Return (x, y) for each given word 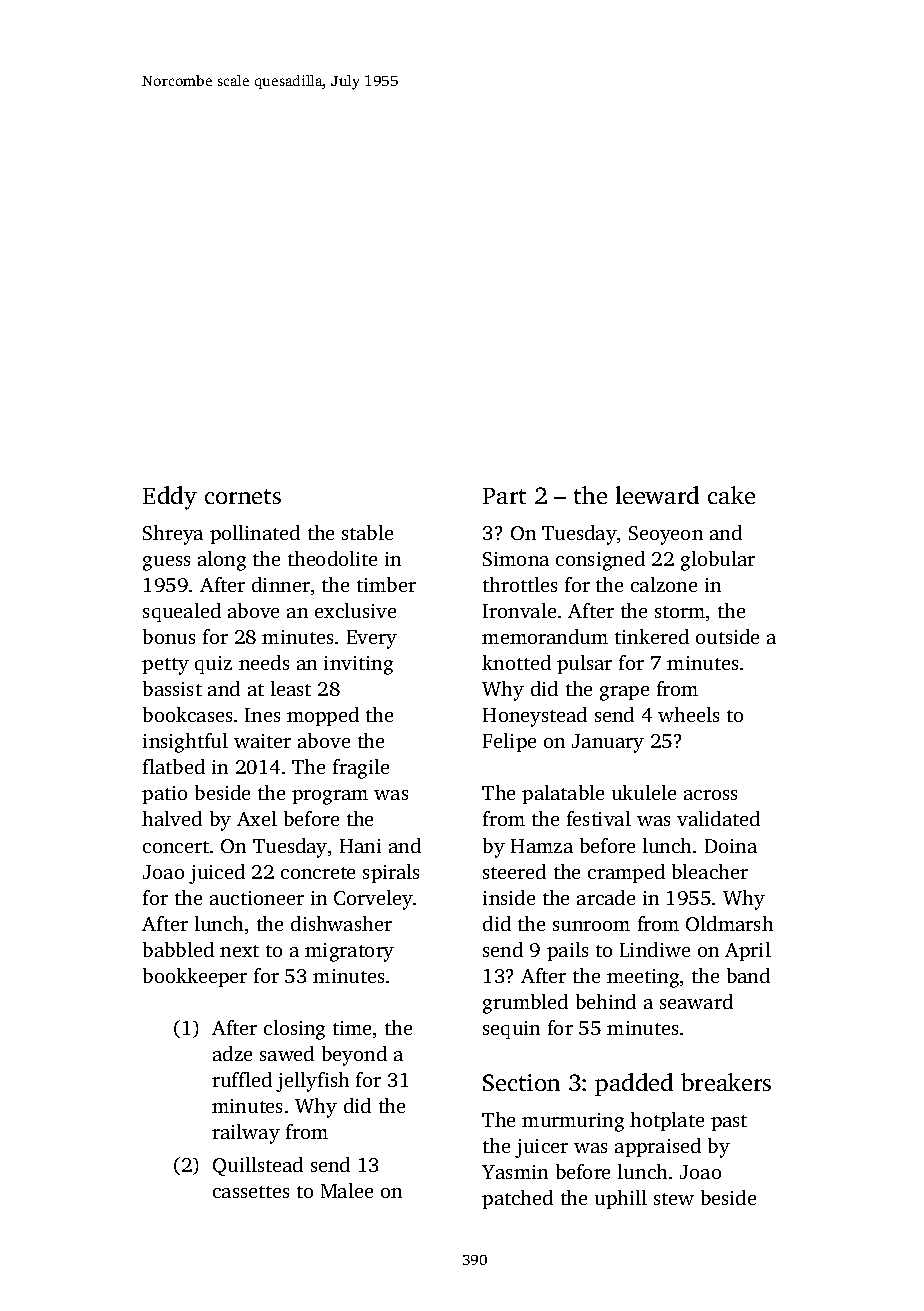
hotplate (667, 1121)
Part (504, 496)
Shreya (173, 535)
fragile (361, 769)
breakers (726, 1082)
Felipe (509, 742)
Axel (257, 818)
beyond (354, 1056)
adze (232, 1053)
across (710, 795)
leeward (657, 495)
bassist (172, 688)
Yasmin (515, 1172)
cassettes (251, 1192)
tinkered (652, 636)
